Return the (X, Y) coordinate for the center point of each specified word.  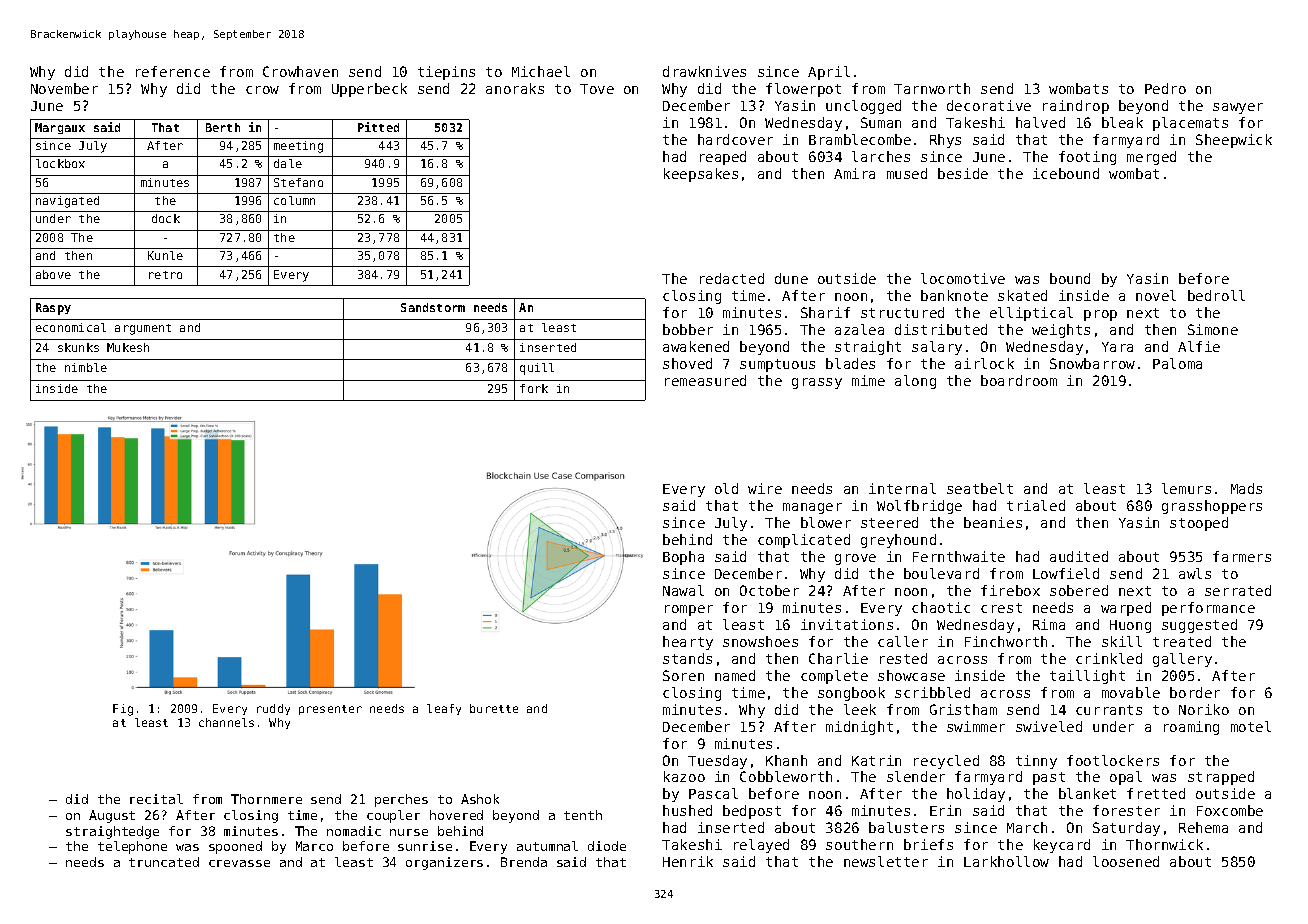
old (726, 488)
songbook (851, 694)
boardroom (1019, 380)
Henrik (688, 861)
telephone (132, 847)
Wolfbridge (919, 507)
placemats (1190, 124)
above (53, 274)
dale (288, 163)
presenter (330, 710)
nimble (86, 367)
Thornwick (1164, 844)
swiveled (1049, 726)
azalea (859, 329)
